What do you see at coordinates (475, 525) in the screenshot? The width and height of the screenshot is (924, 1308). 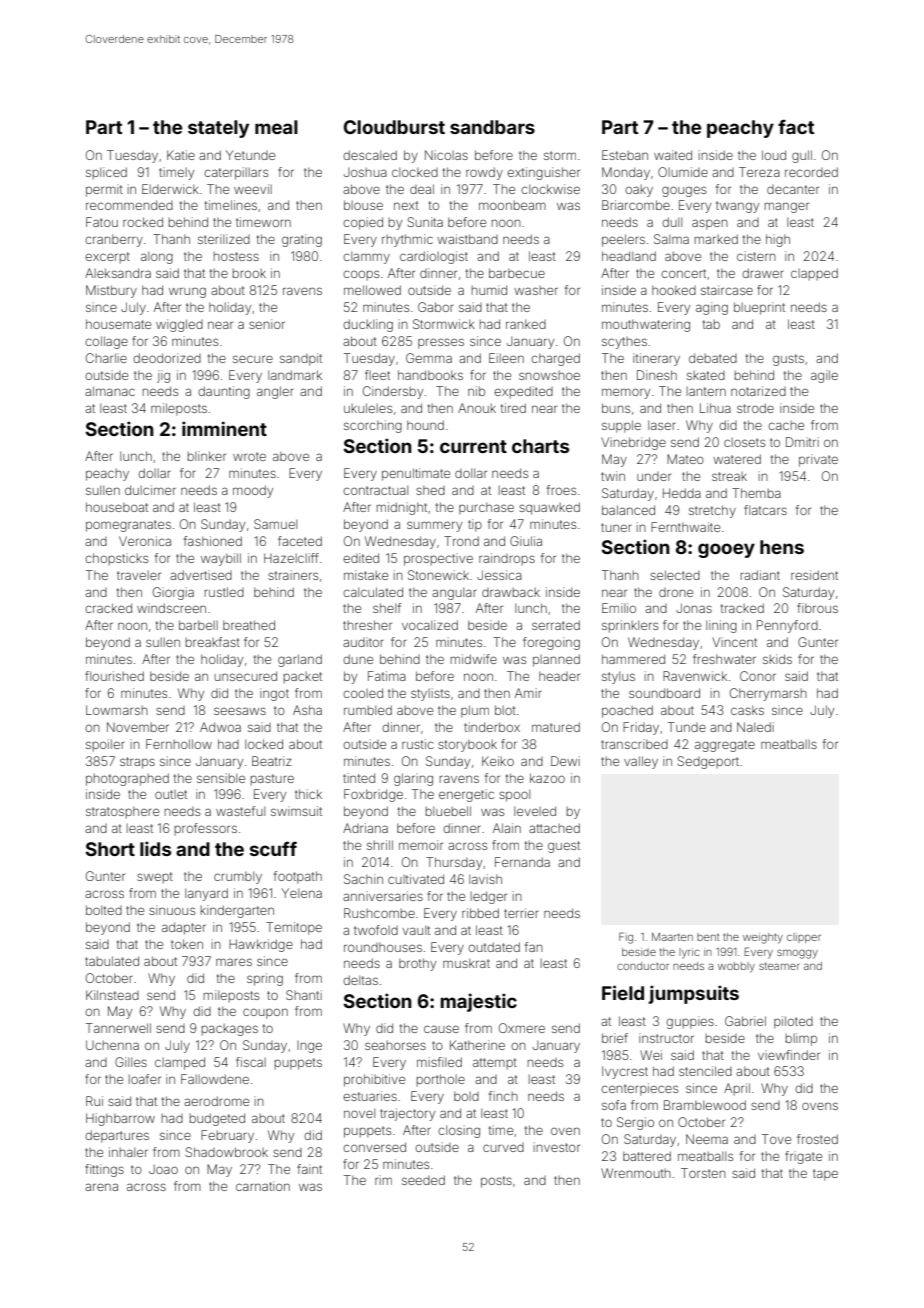 I see `tip` at bounding box center [475, 525].
